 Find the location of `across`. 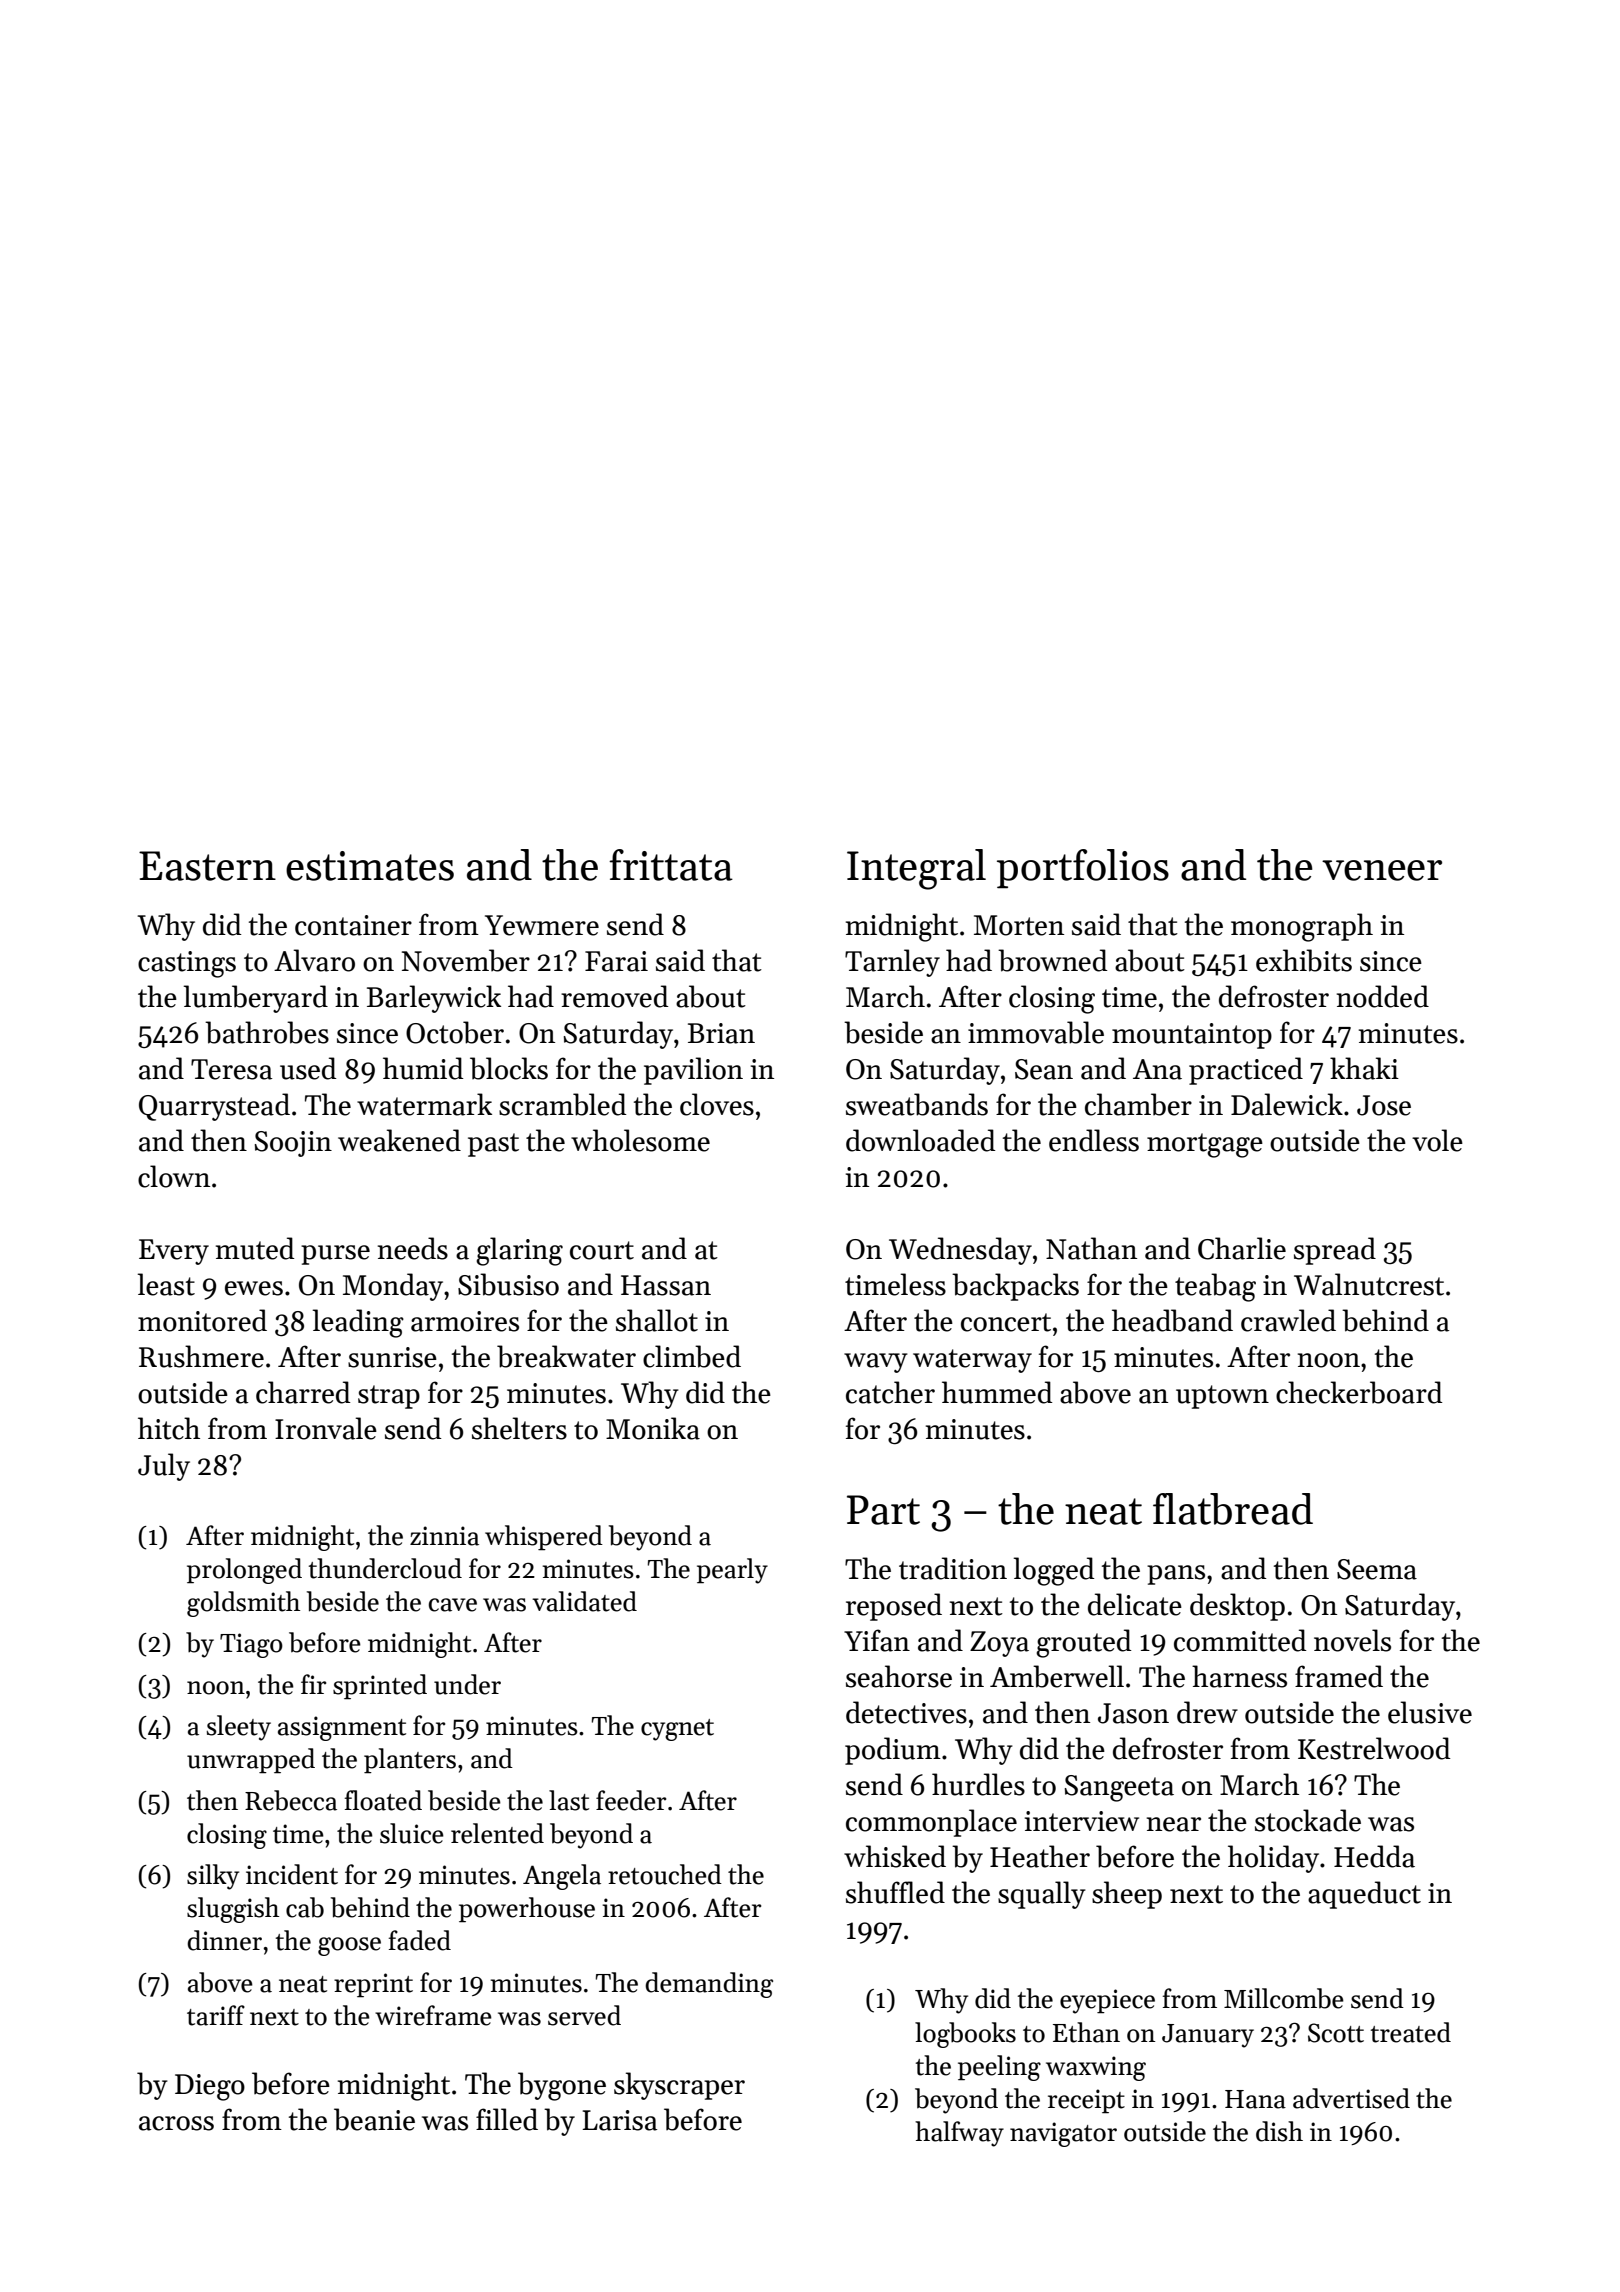

across is located at coordinates (176, 2123).
